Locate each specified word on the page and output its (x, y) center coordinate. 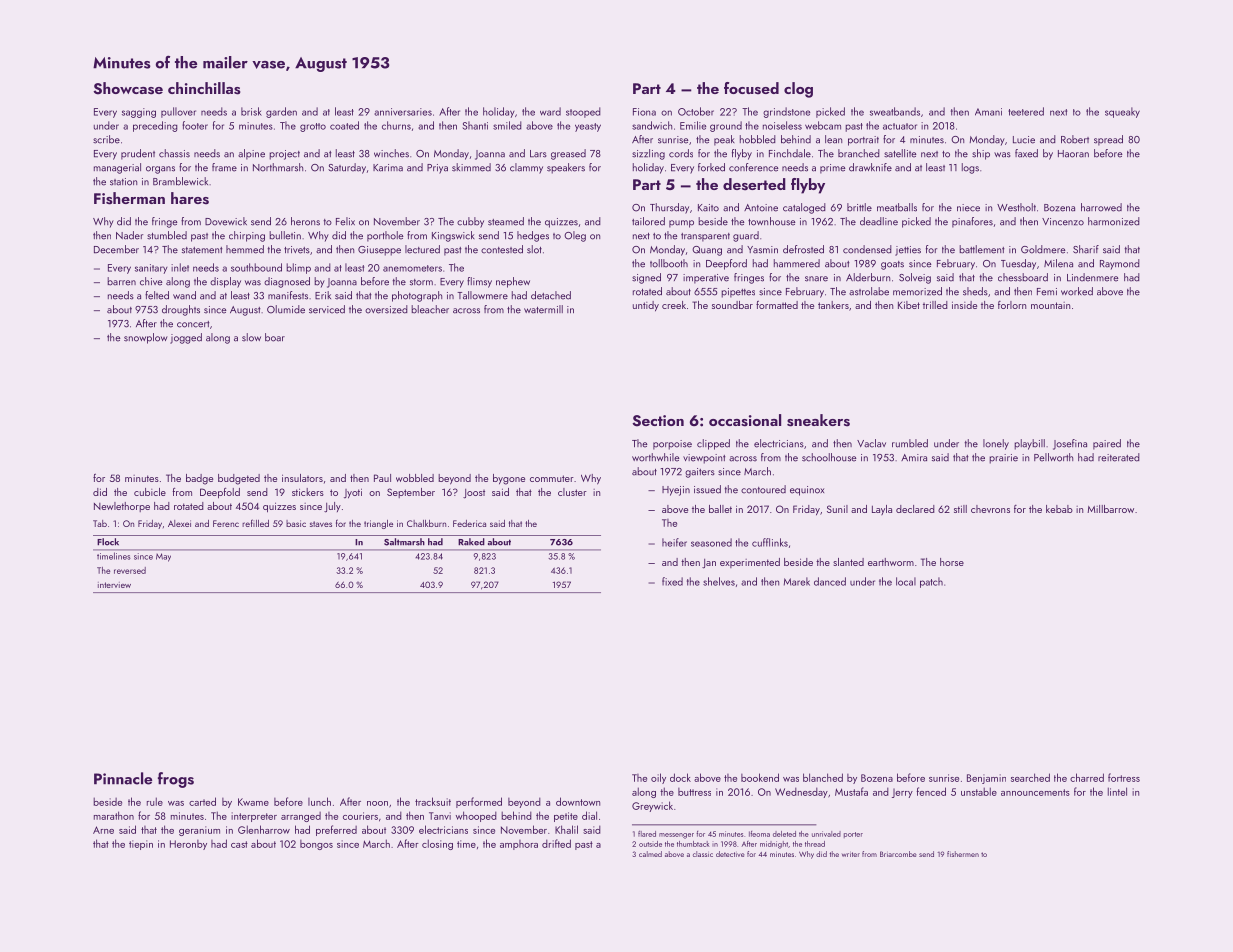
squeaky (1122, 112)
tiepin (141, 845)
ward (550, 111)
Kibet (909, 305)
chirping (247, 236)
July (332, 507)
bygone (509, 479)
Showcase (128, 88)
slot (534, 249)
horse (952, 562)
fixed (672, 581)
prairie (1003, 459)
